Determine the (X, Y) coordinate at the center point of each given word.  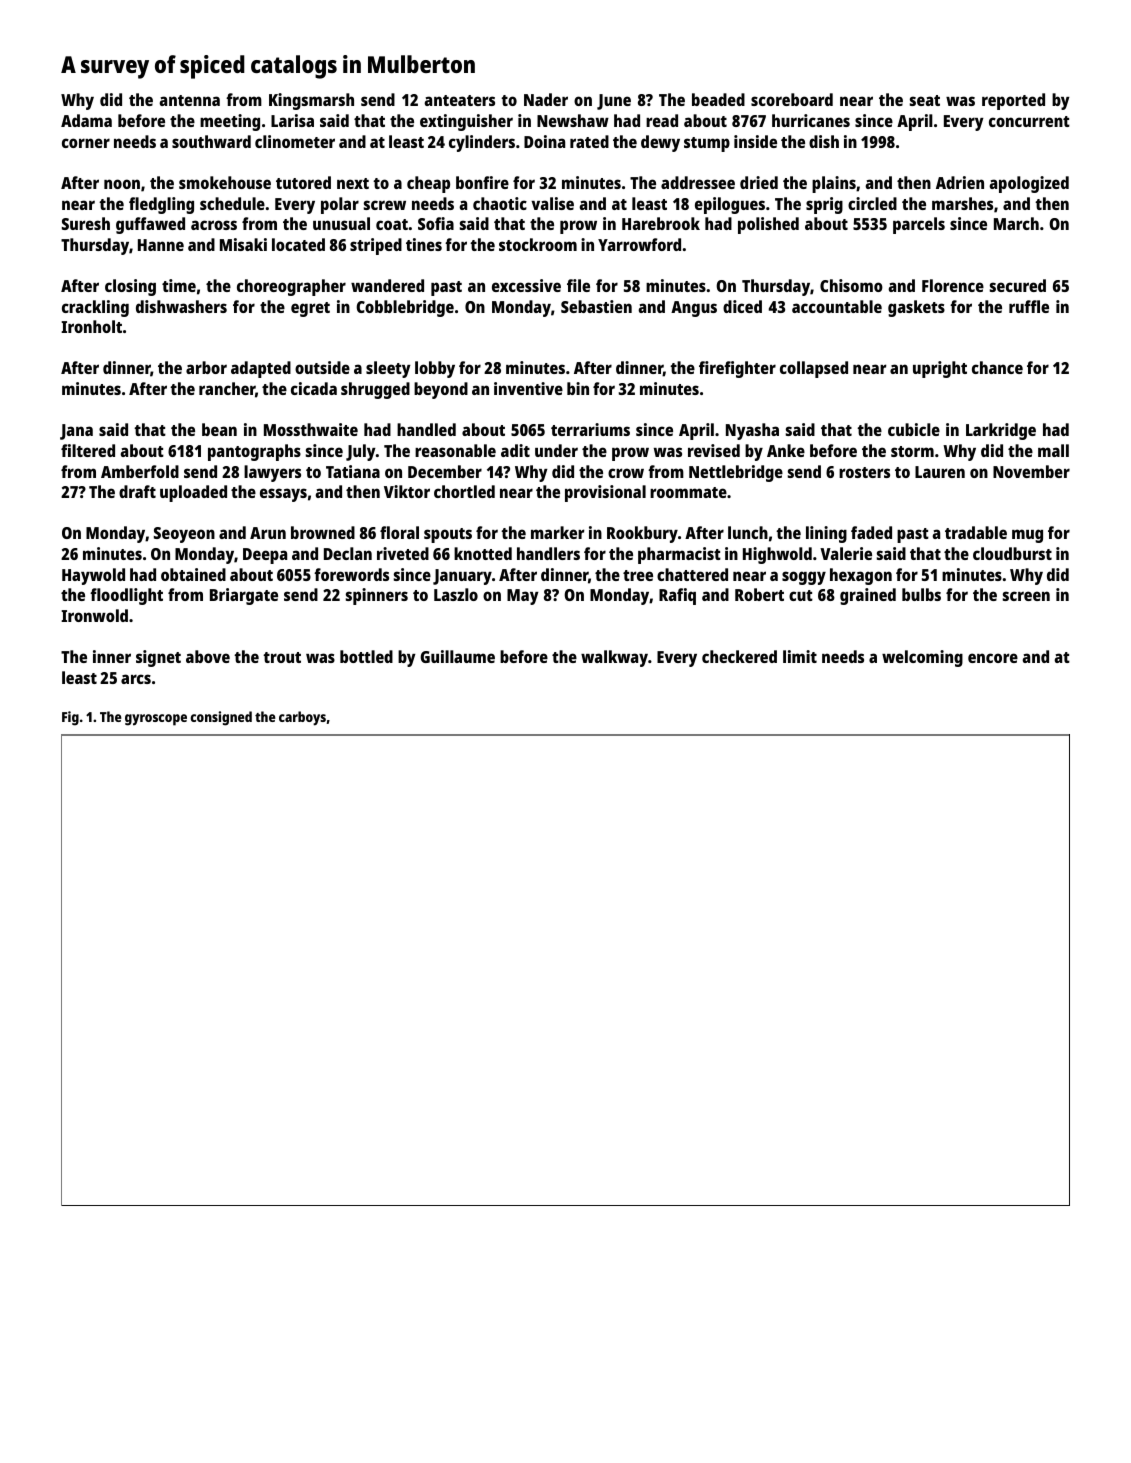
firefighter (737, 369)
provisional (605, 493)
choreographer (291, 287)
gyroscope (156, 720)
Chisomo (851, 285)
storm (912, 451)
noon (122, 184)
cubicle (914, 429)
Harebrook (661, 223)
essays (283, 495)
